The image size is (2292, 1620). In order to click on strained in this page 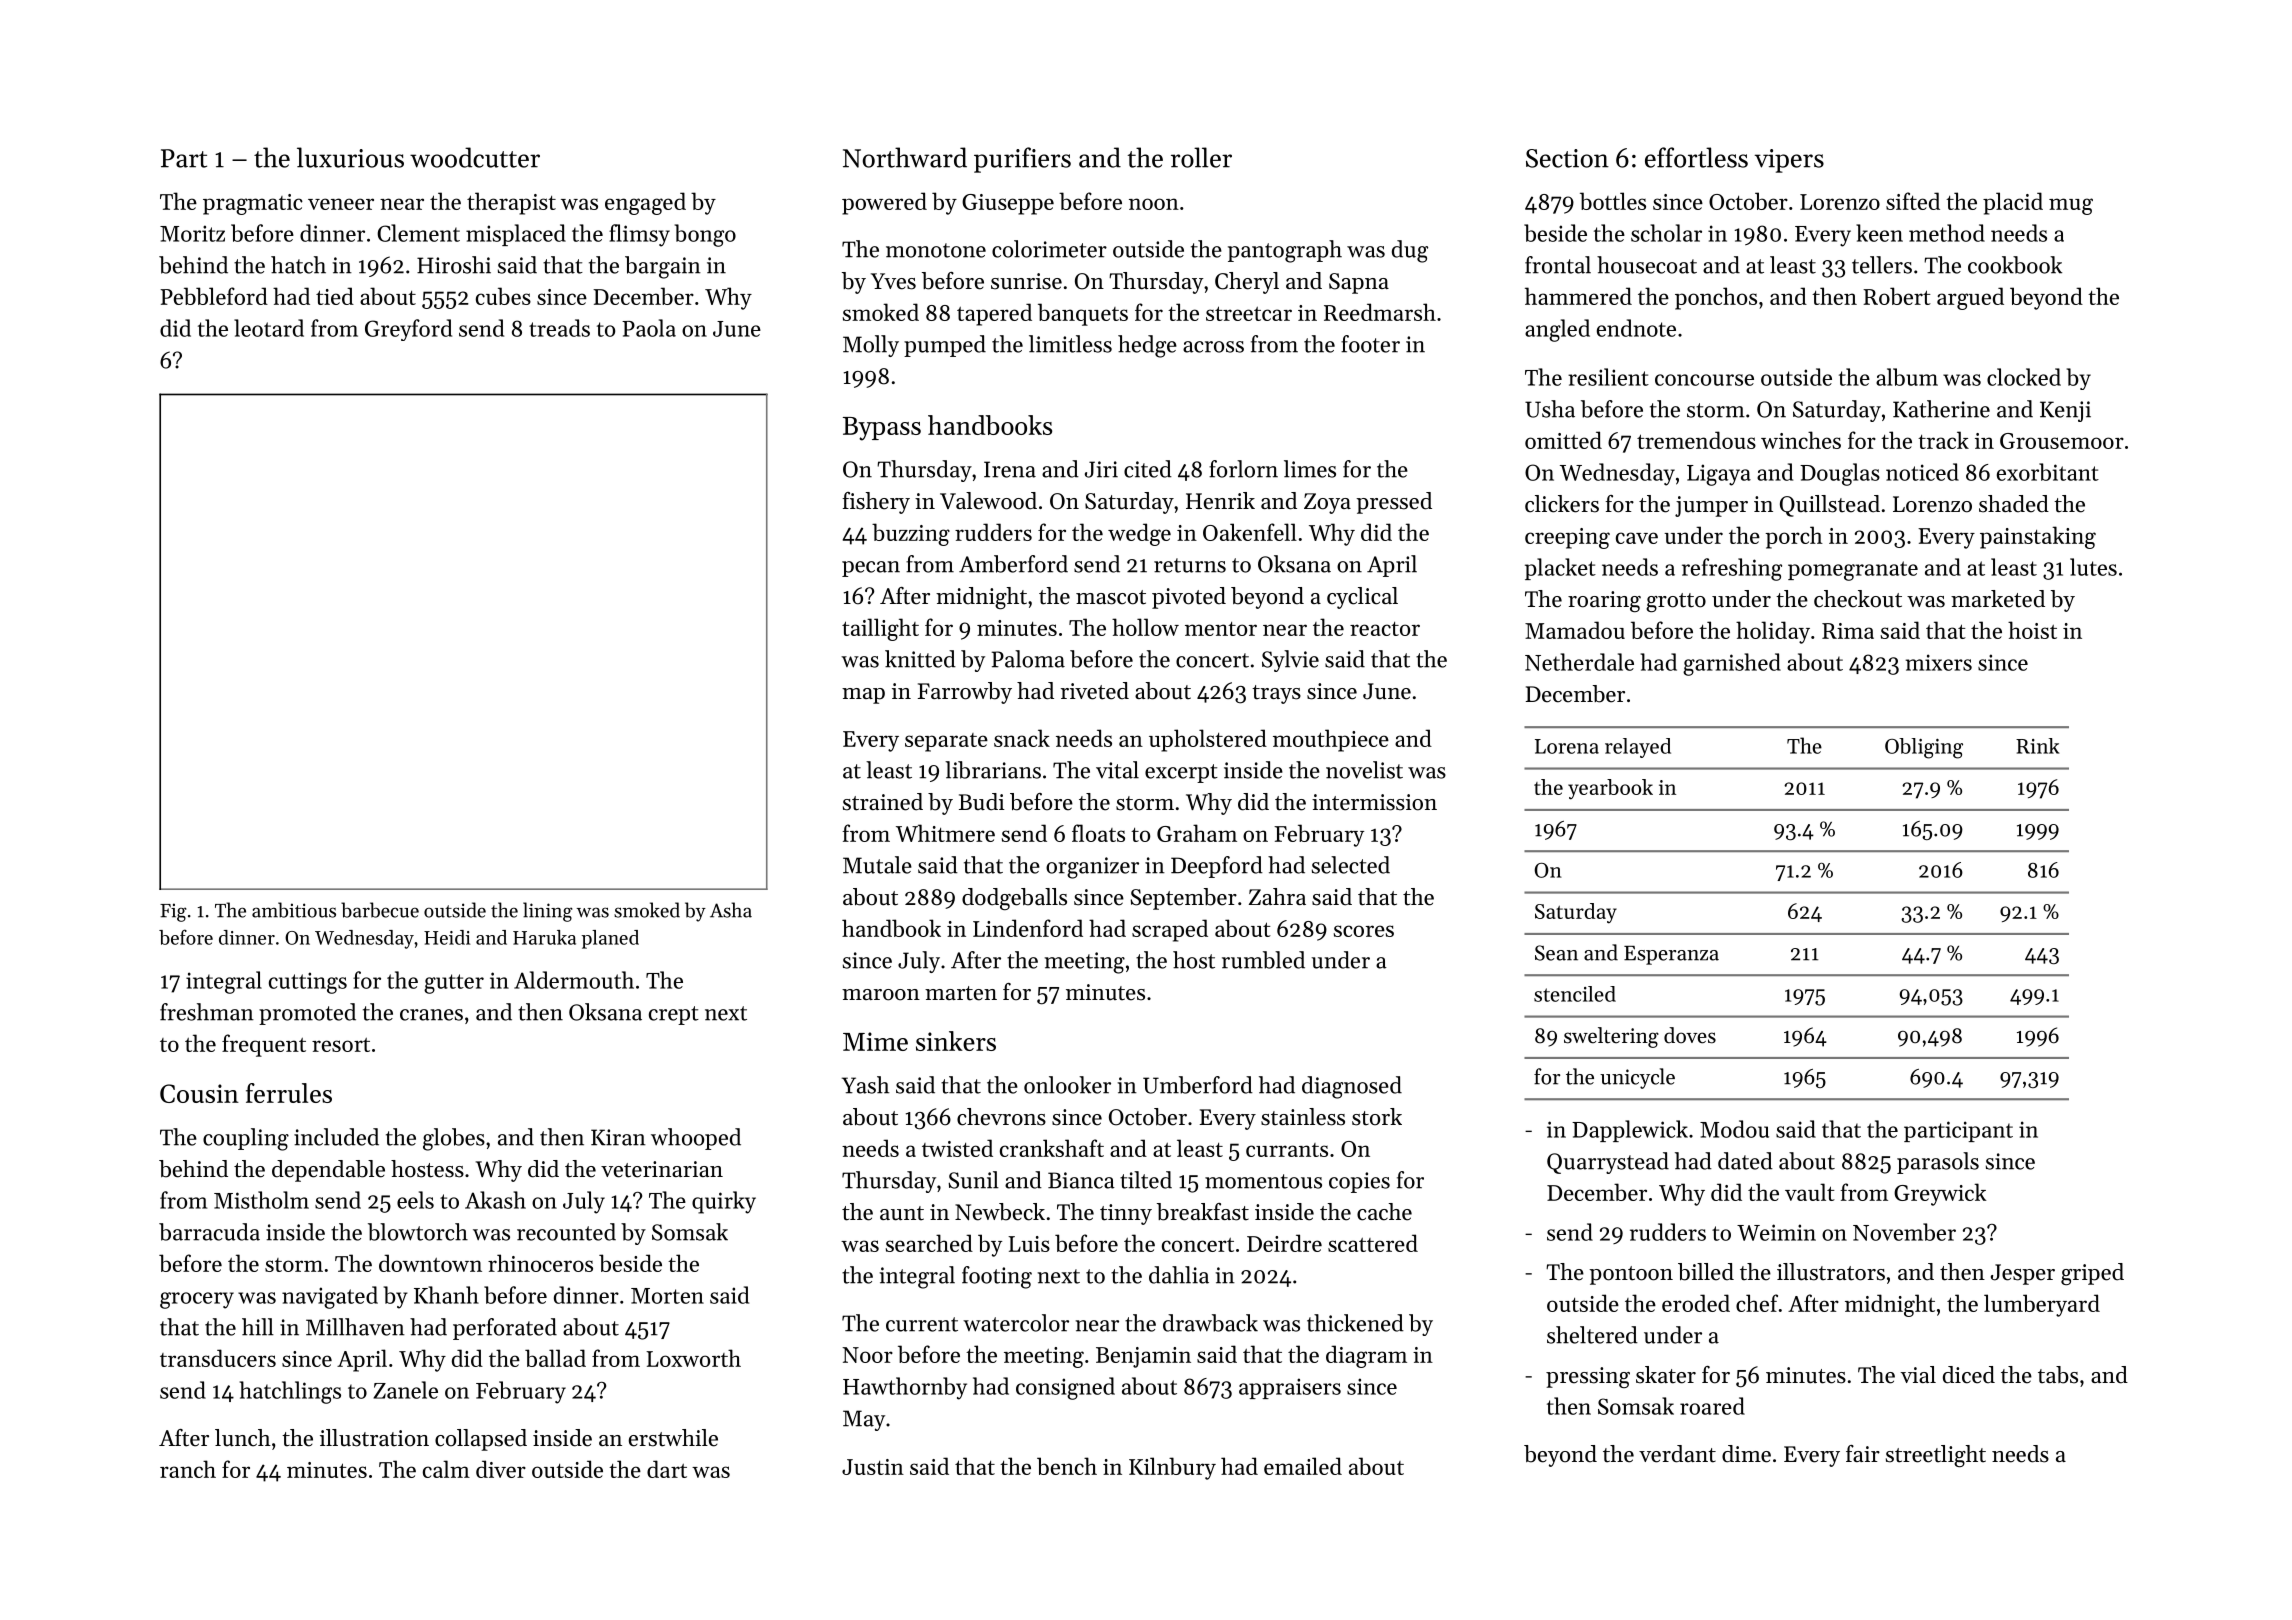, I will do `click(883, 802)`.
